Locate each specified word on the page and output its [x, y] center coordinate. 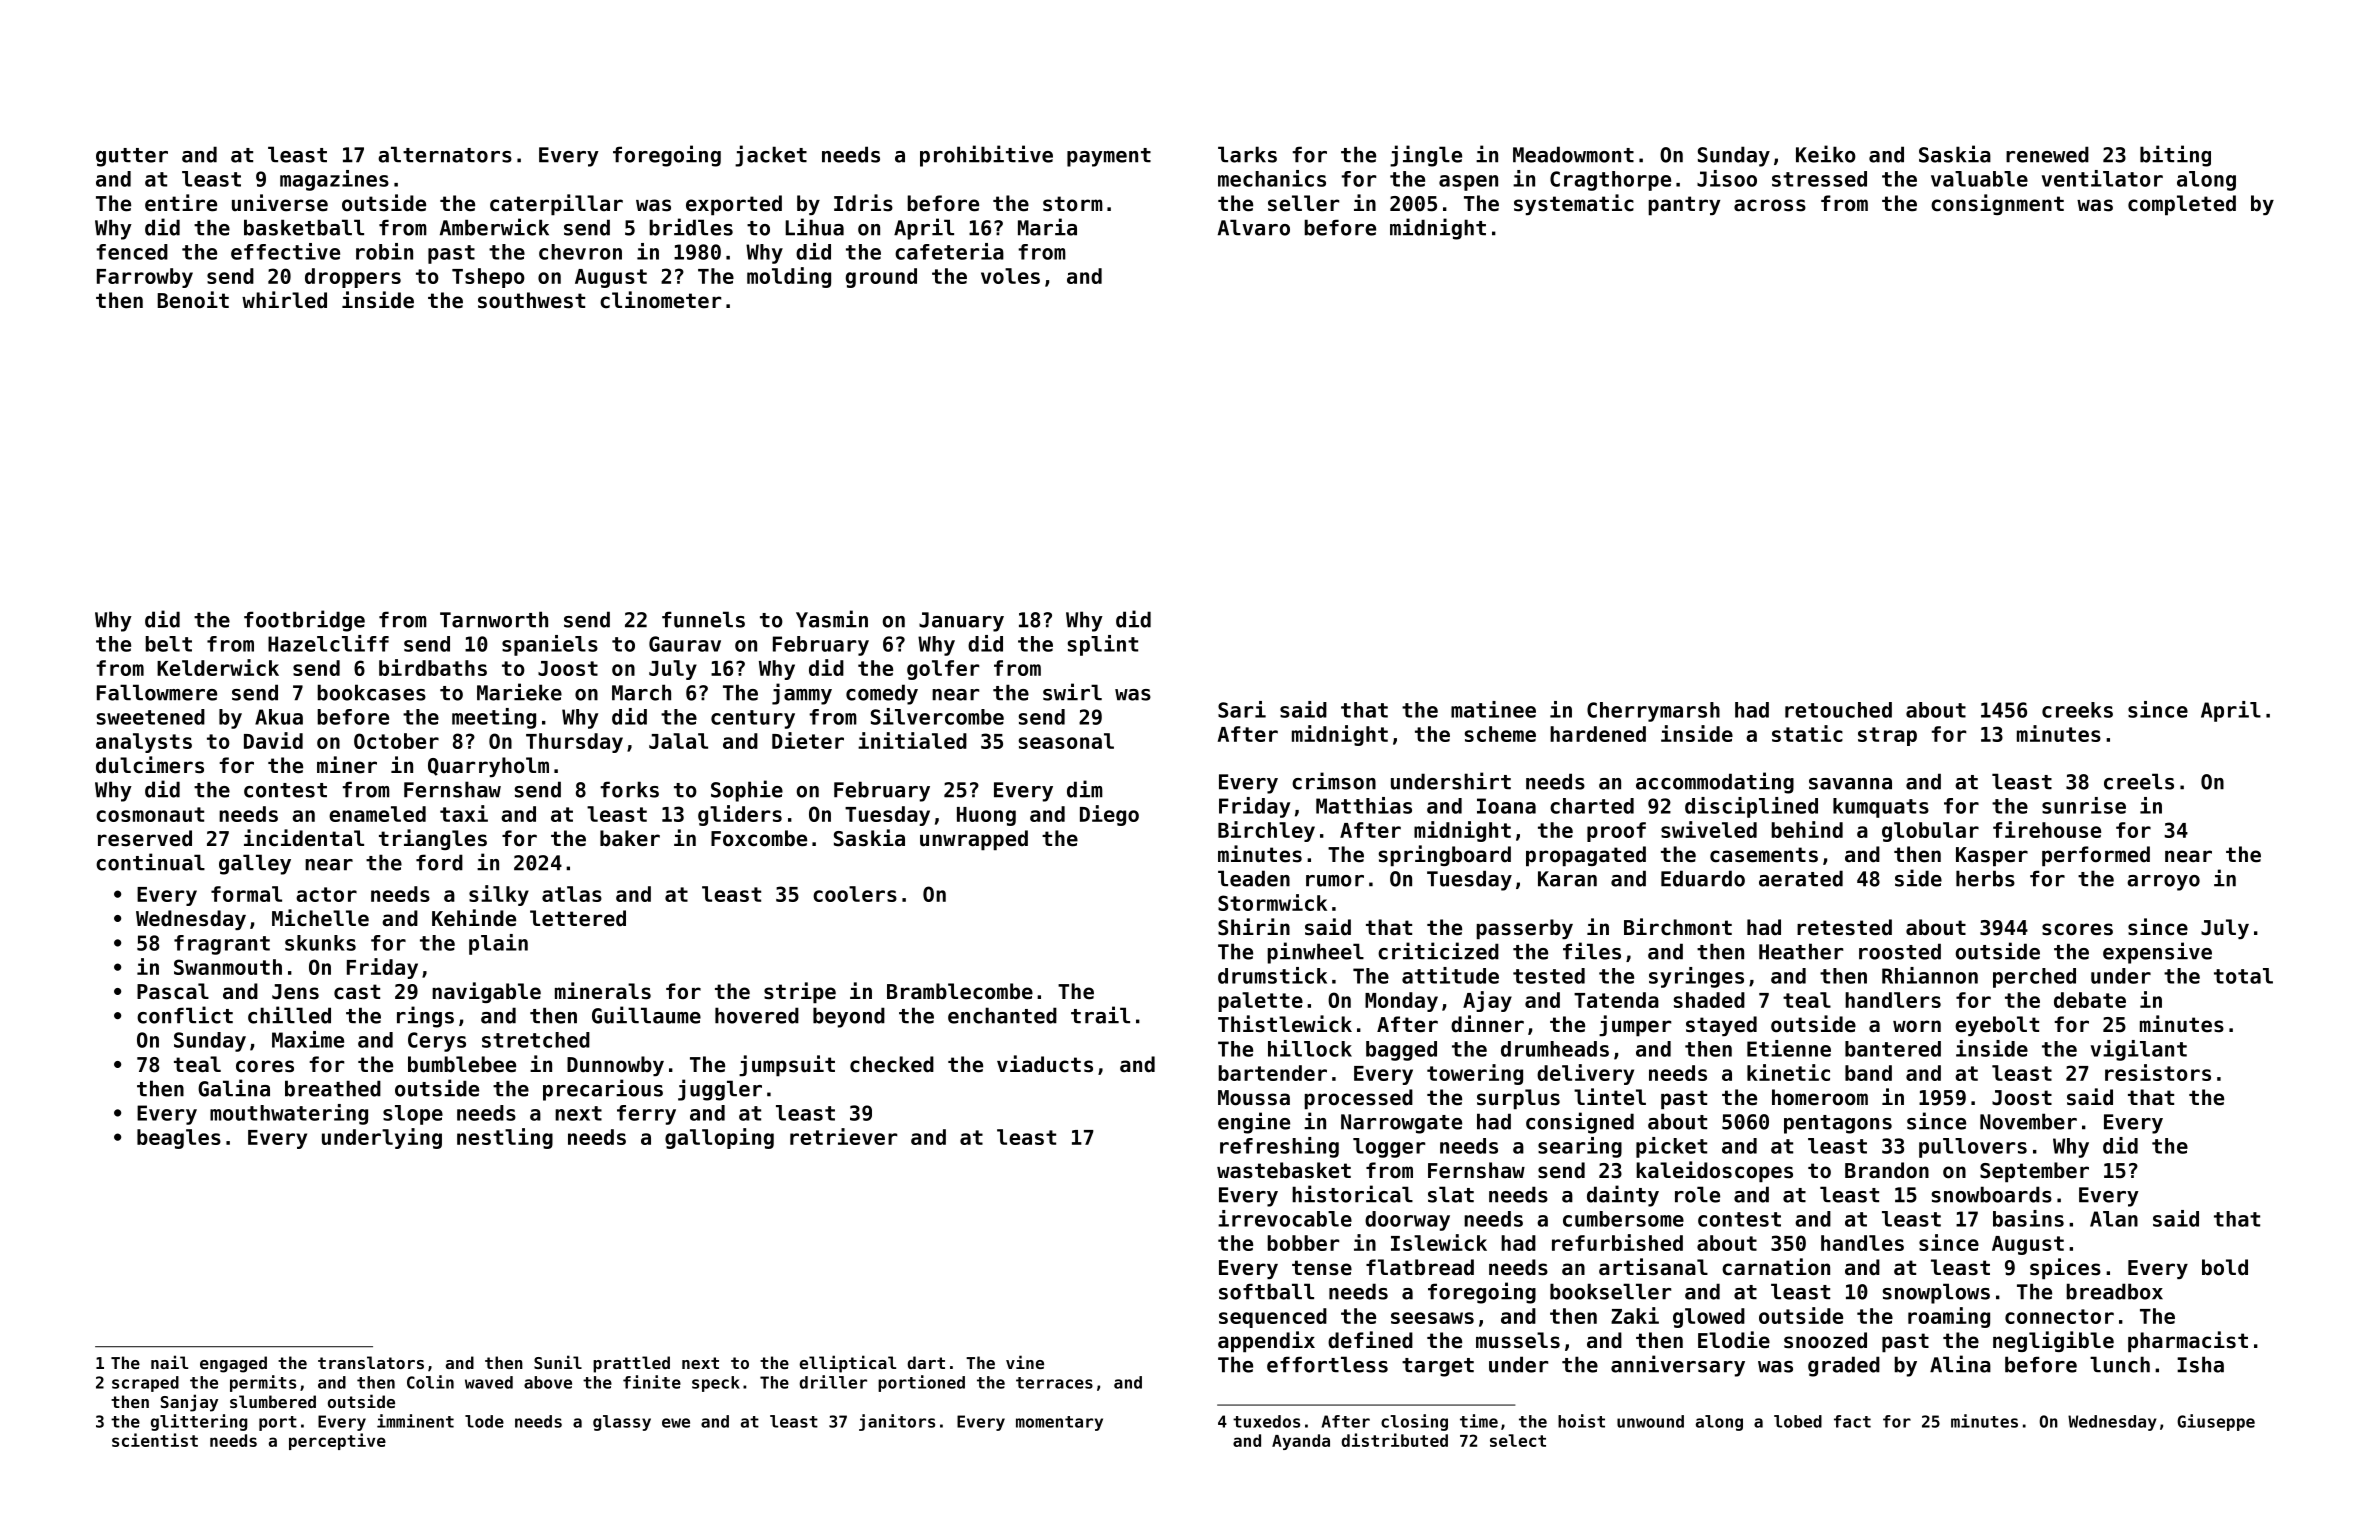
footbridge [304, 621]
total [2243, 976]
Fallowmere [157, 692]
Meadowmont [1573, 154]
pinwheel [1315, 953]
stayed [1721, 1026]
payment [1109, 157]
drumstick [1272, 975]
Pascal [173, 991]
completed [2182, 205]
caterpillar [556, 205]
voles [1010, 276]
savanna [1850, 784]
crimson [1334, 781]
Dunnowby [615, 1066]
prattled [631, 1364]
